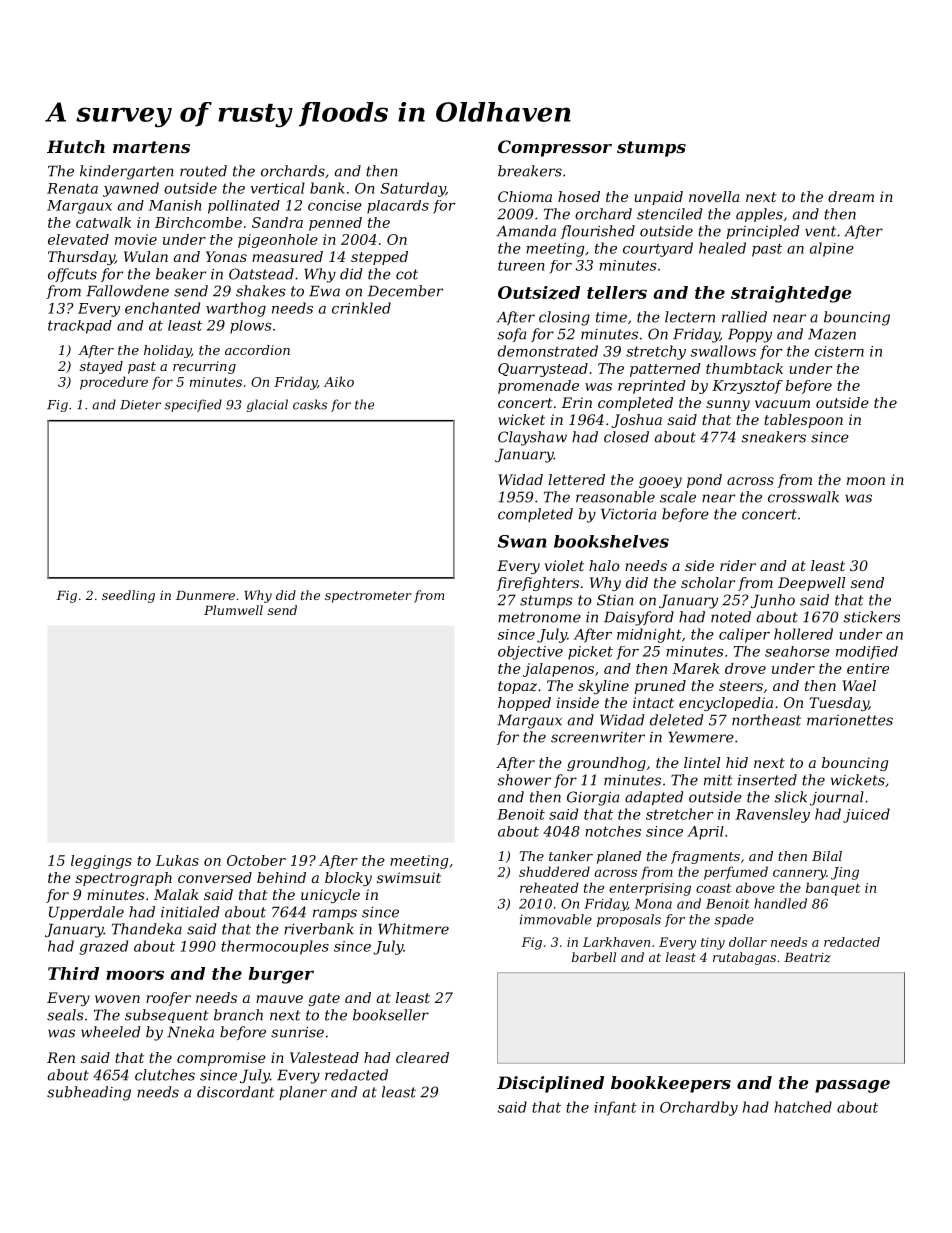  Describe the element at coordinates (110, 1032) in the page. I see `wheeled` at that location.
